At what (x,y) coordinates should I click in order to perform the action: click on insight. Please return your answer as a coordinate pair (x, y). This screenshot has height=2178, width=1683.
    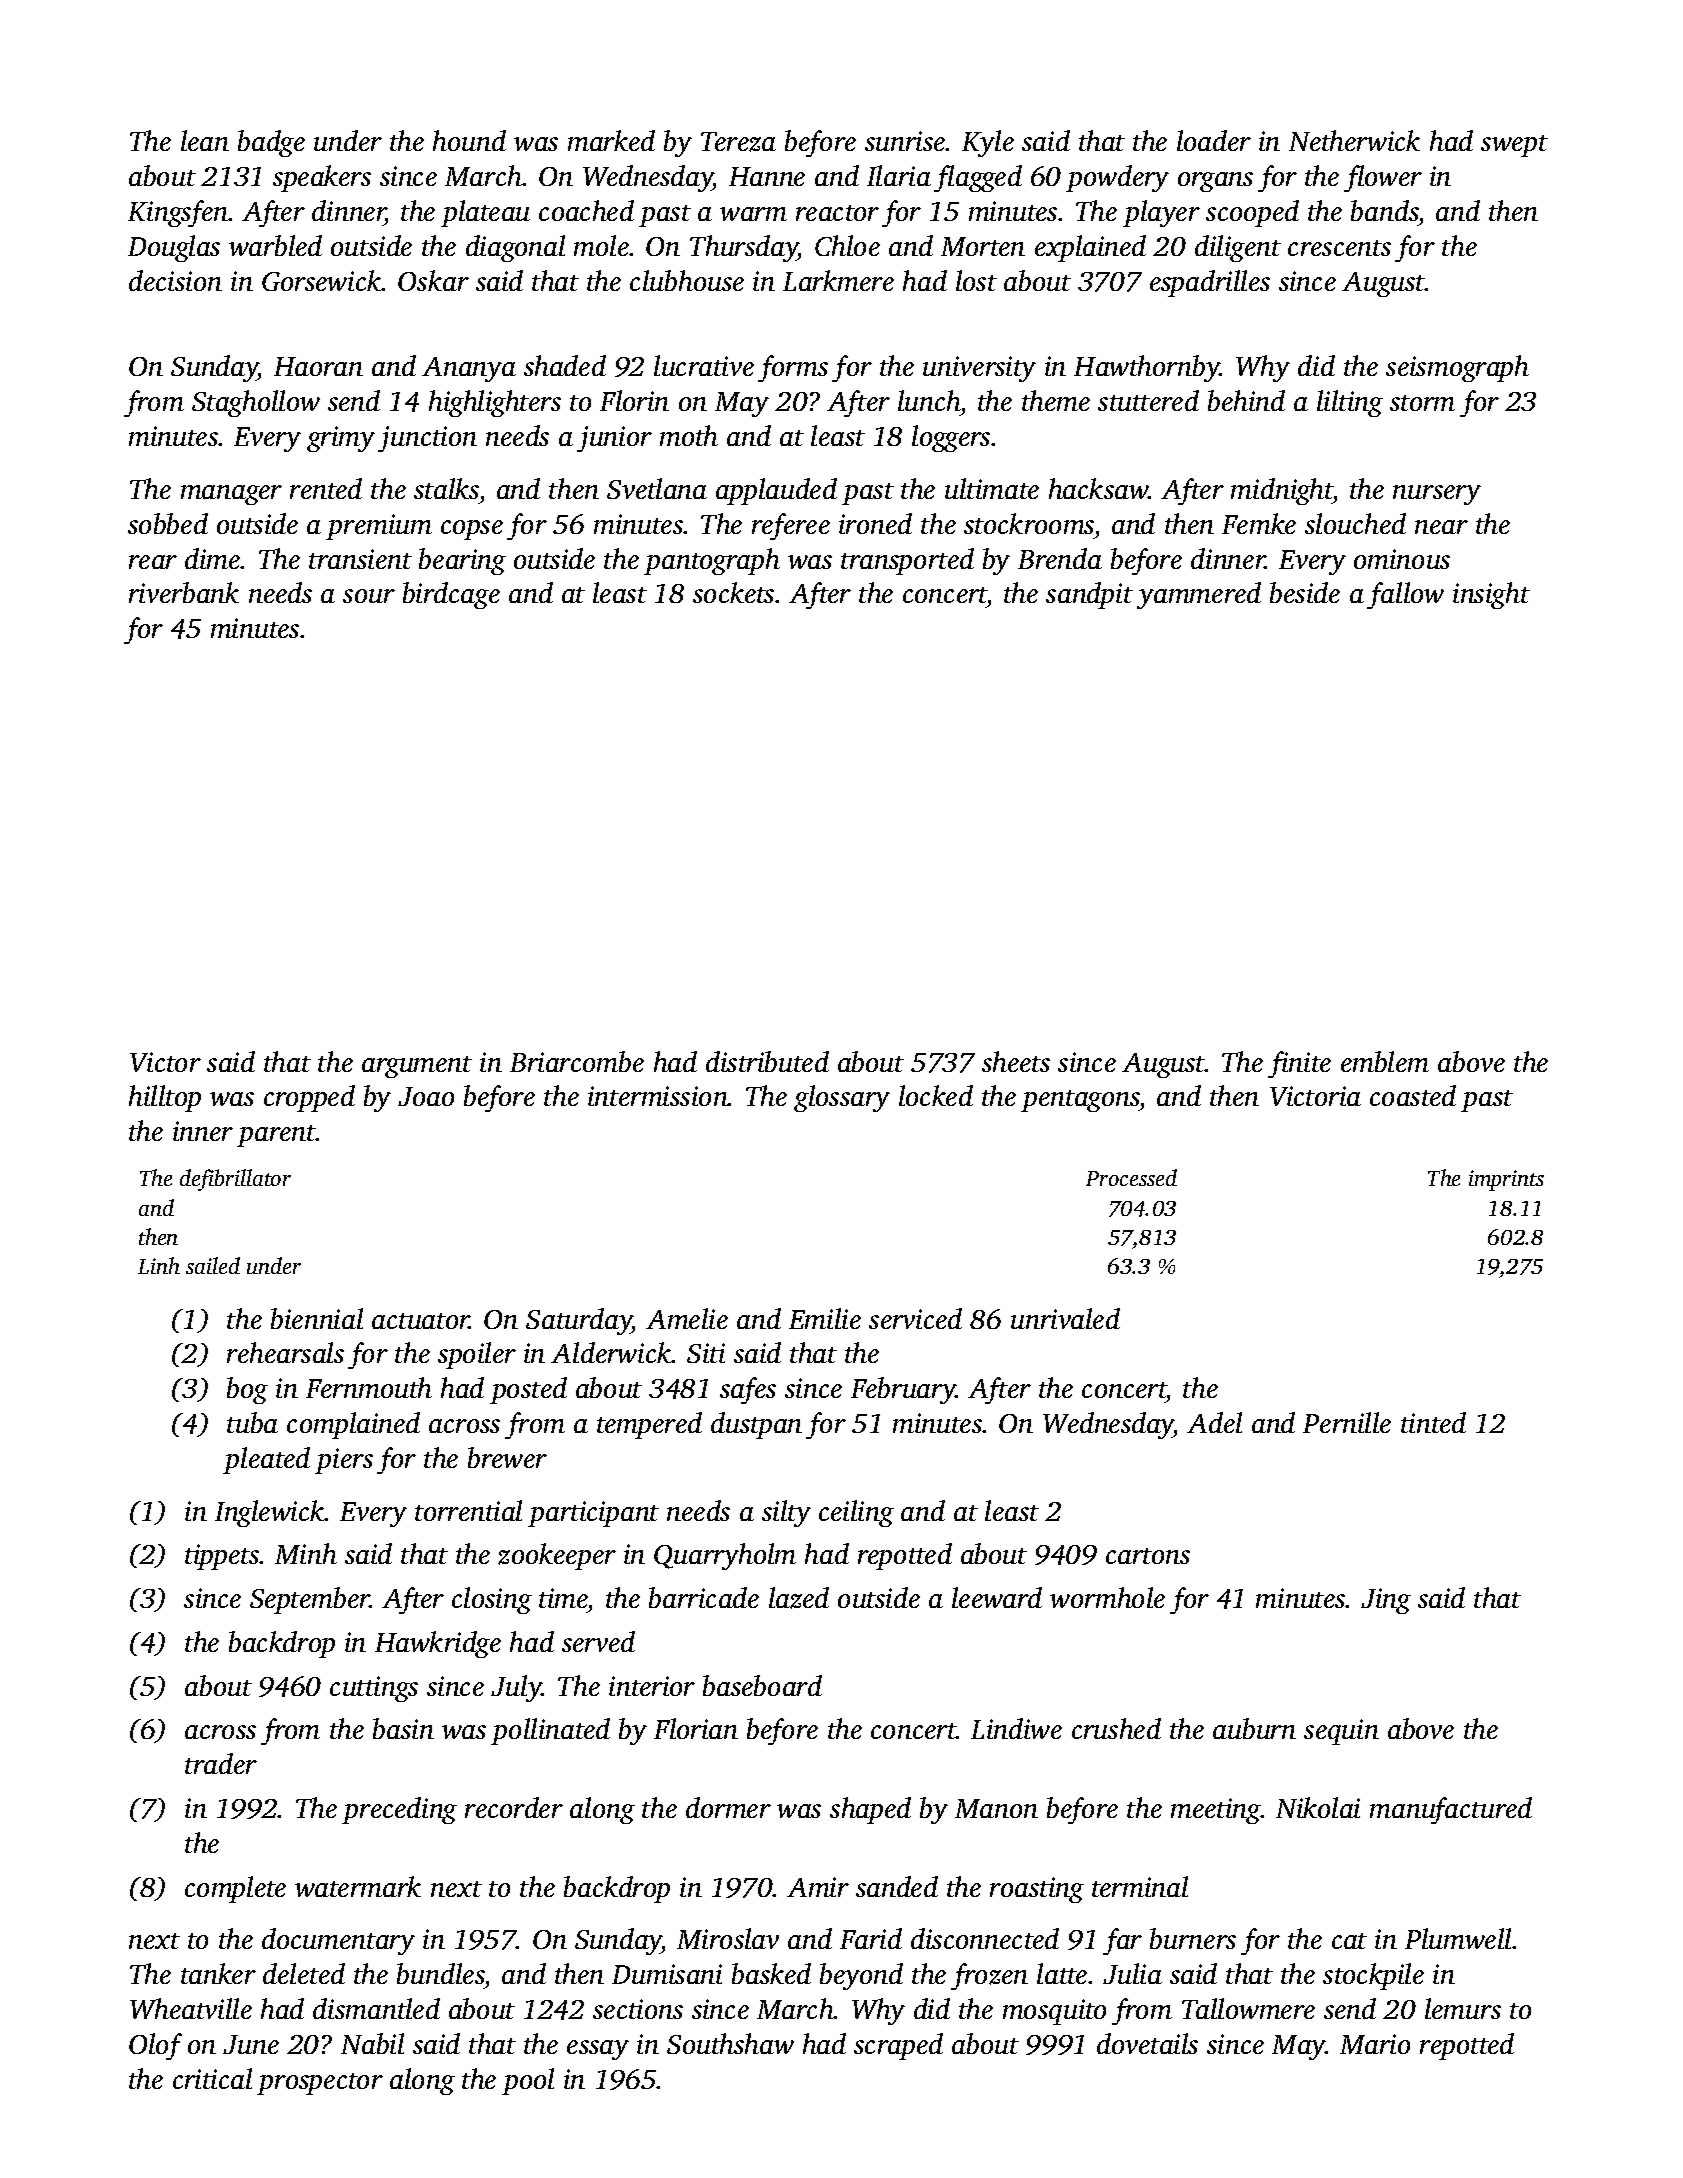
    Looking at the image, I should click on (1491, 595).
